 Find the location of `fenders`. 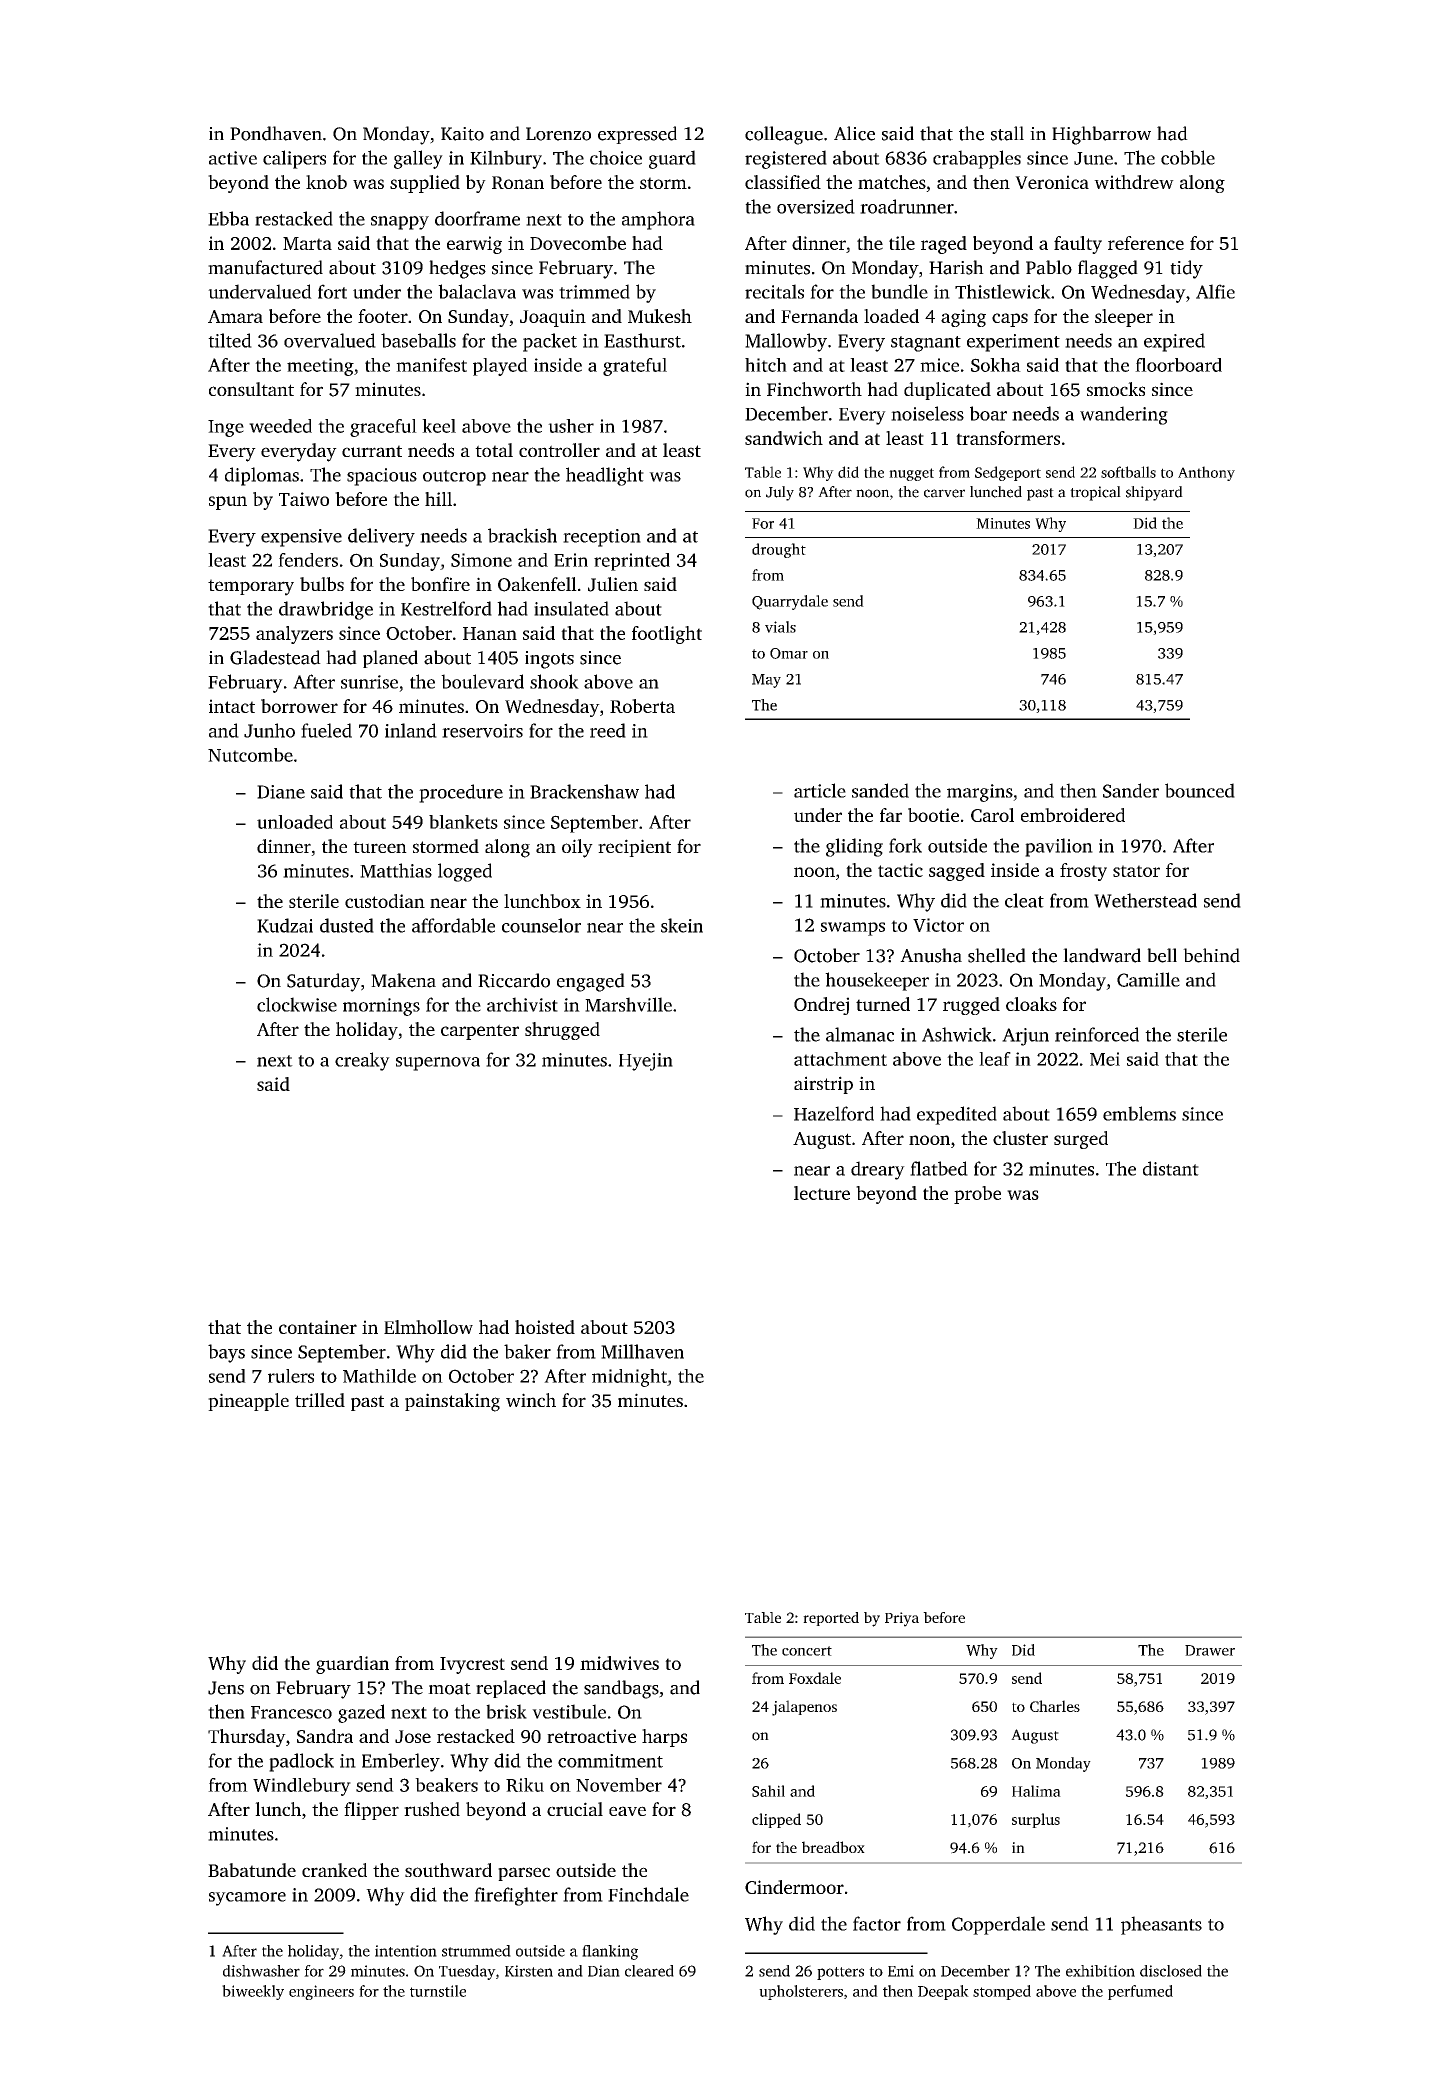

fenders is located at coordinates (308, 560).
